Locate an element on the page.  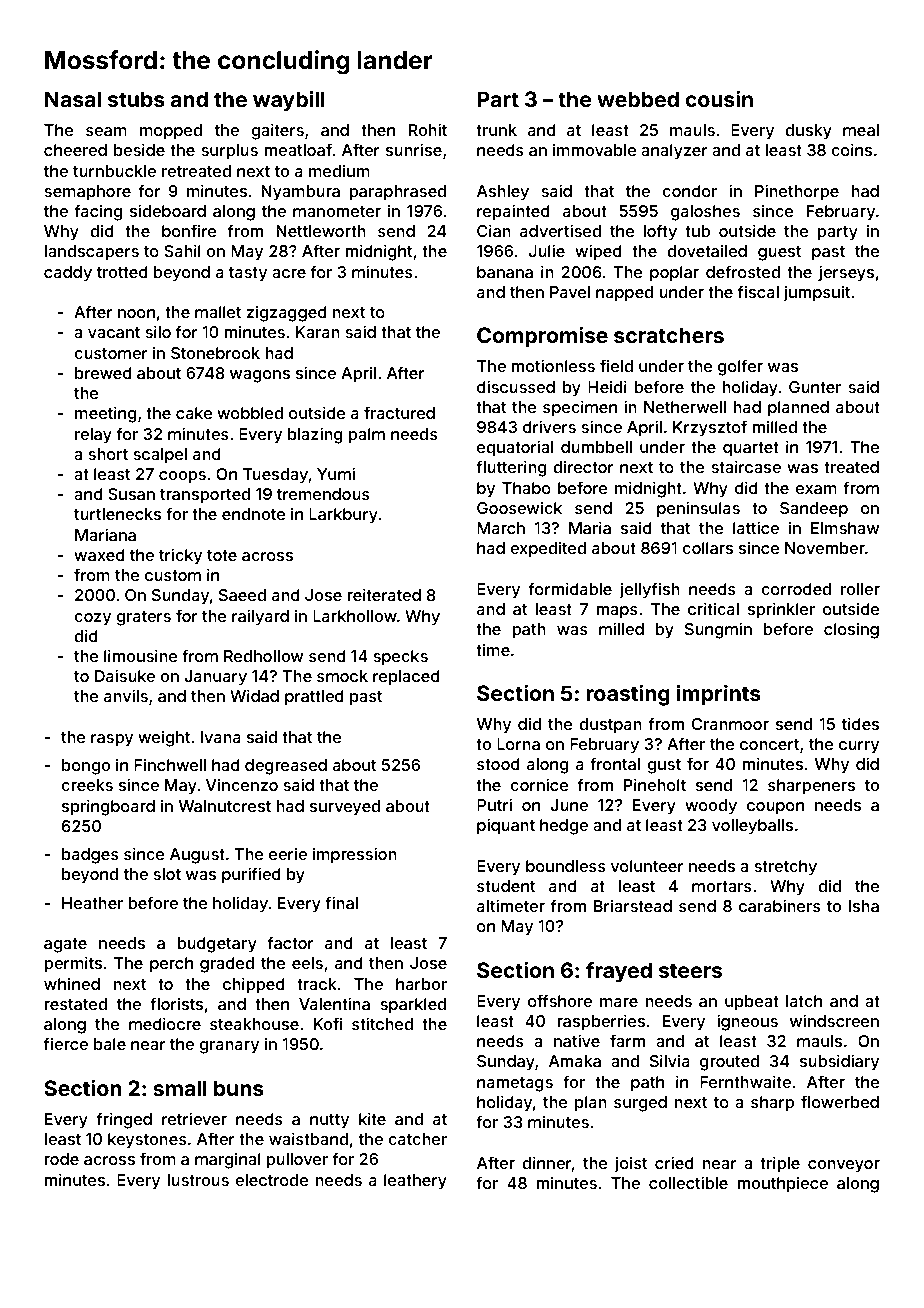
lustrous is located at coordinates (198, 1180).
